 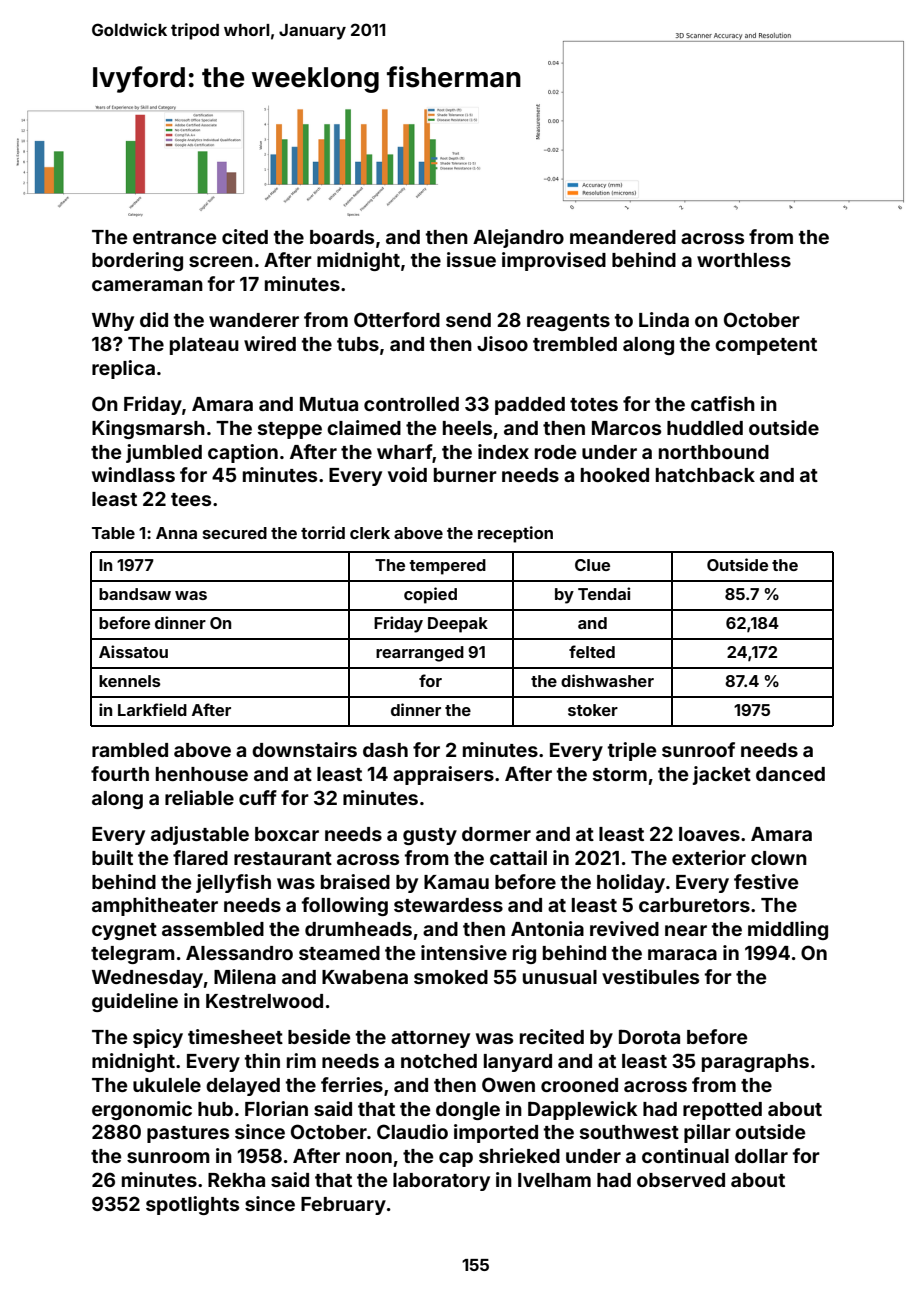 I want to click on unusual, so click(x=560, y=977).
